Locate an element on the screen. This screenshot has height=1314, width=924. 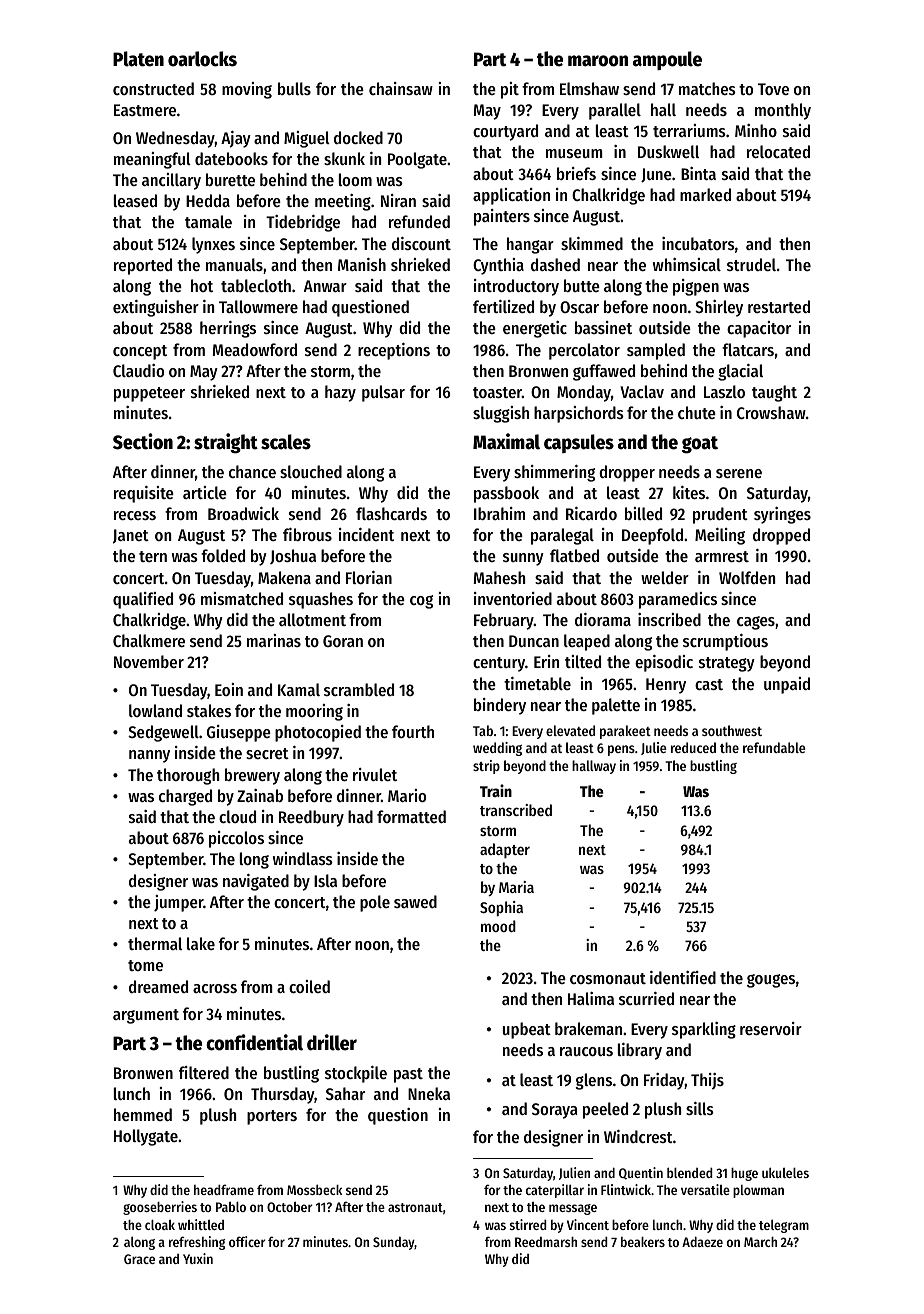
upbeat is located at coordinates (527, 1030).
